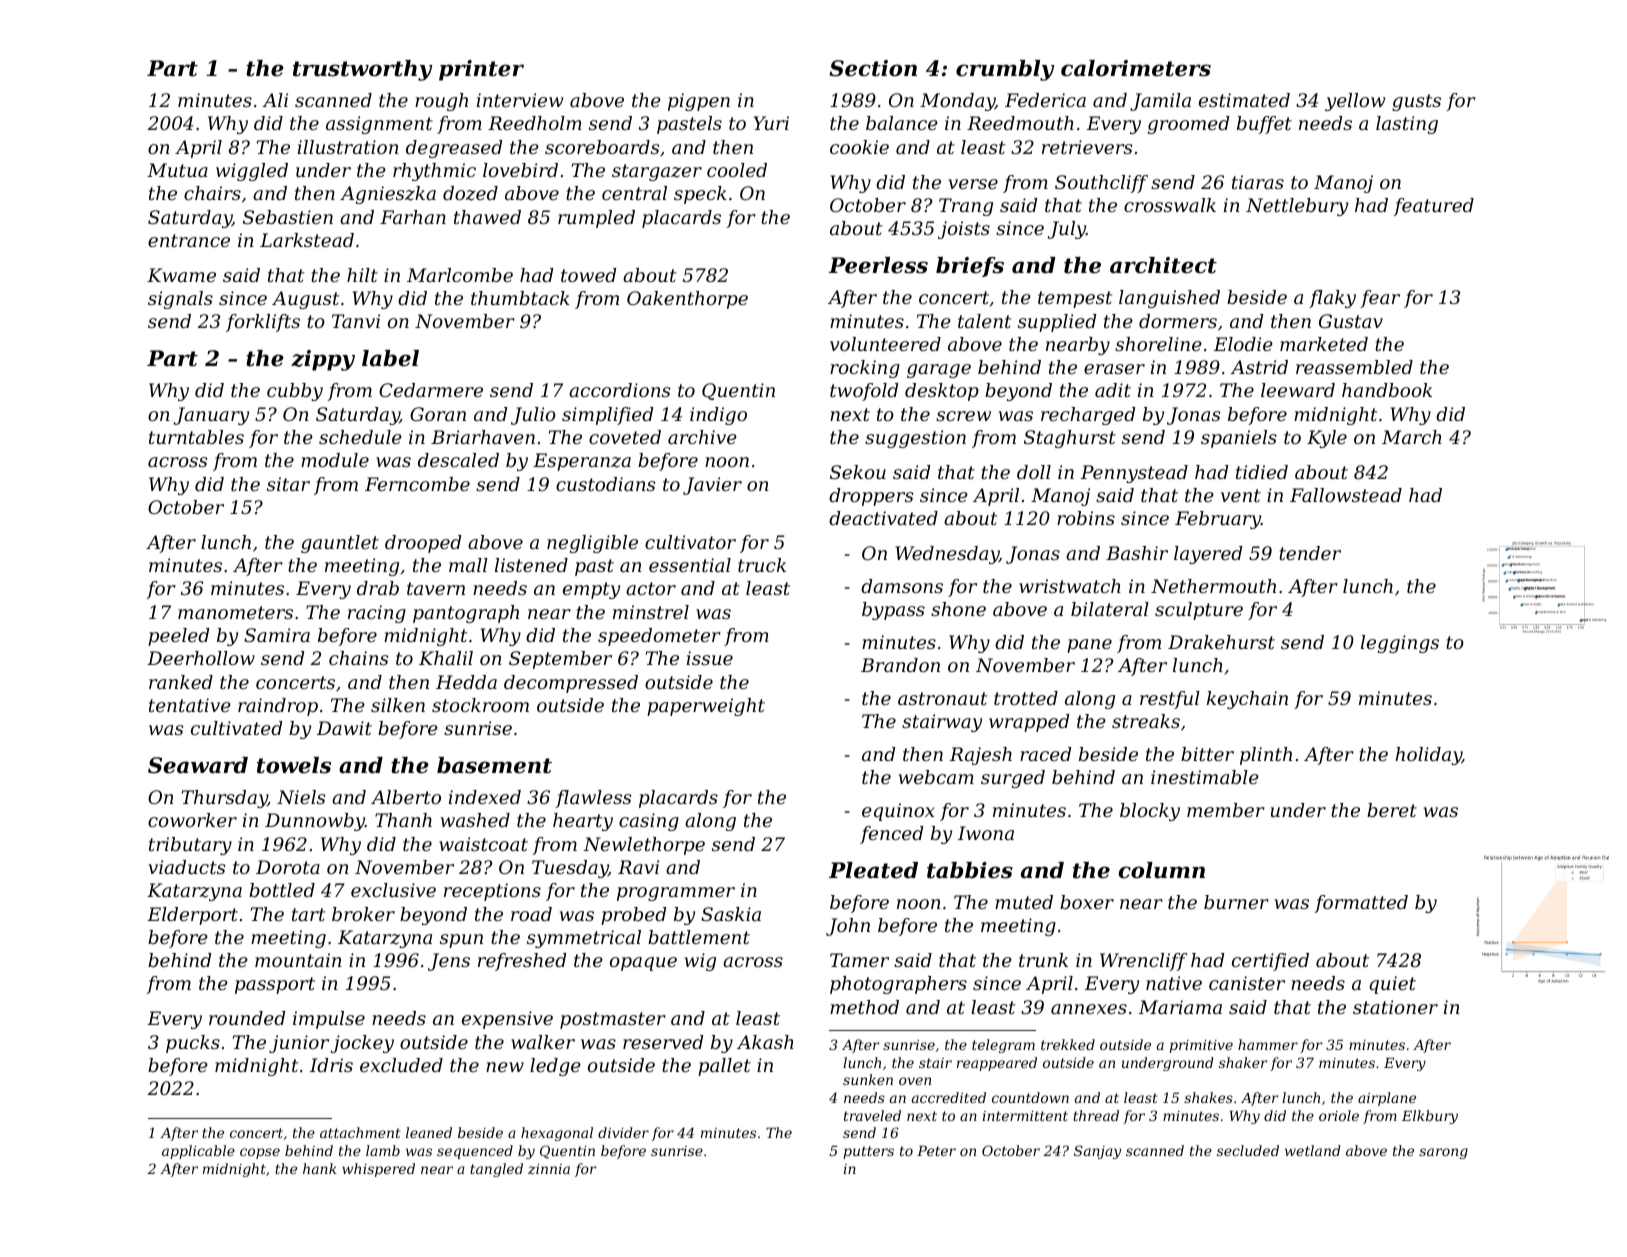 The width and height of the screenshot is (1627, 1257). What do you see at coordinates (1208, 555) in the screenshot?
I see `layered` at bounding box center [1208, 555].
